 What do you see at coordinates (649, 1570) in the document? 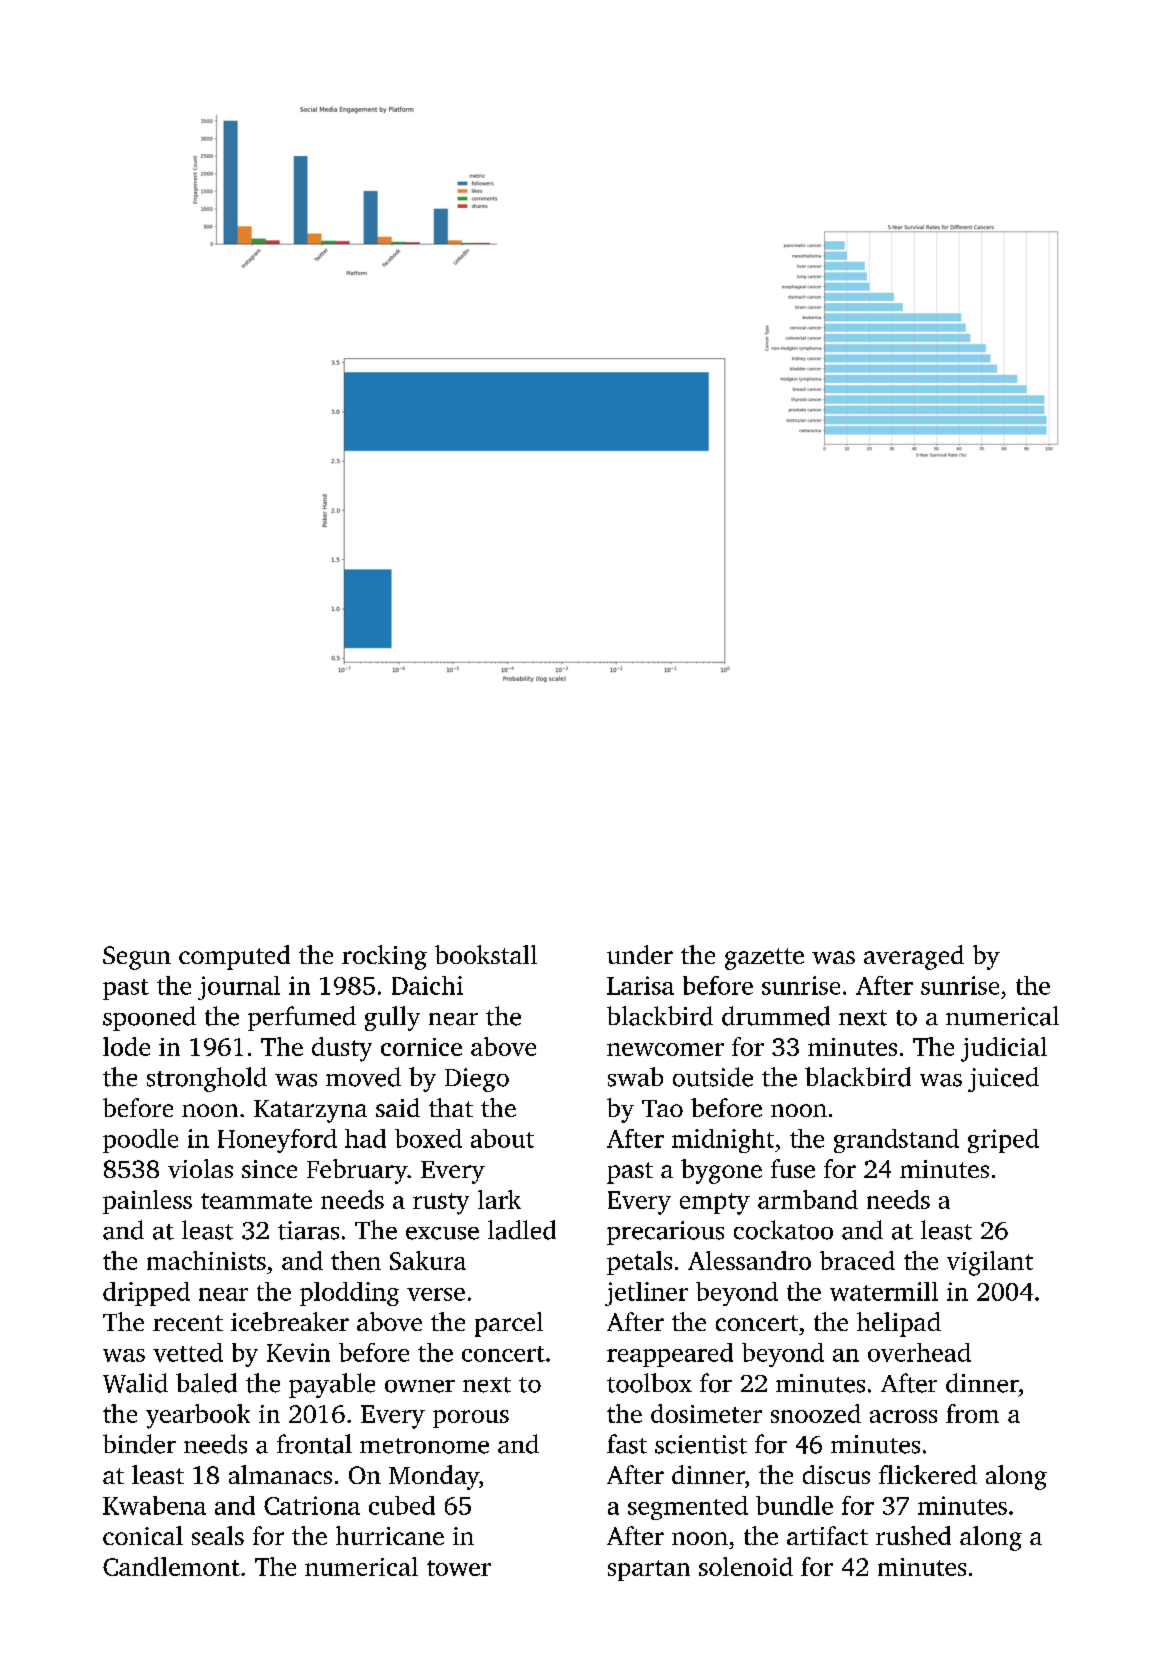
I see `spartan` at bounding box center [649, 1570].
